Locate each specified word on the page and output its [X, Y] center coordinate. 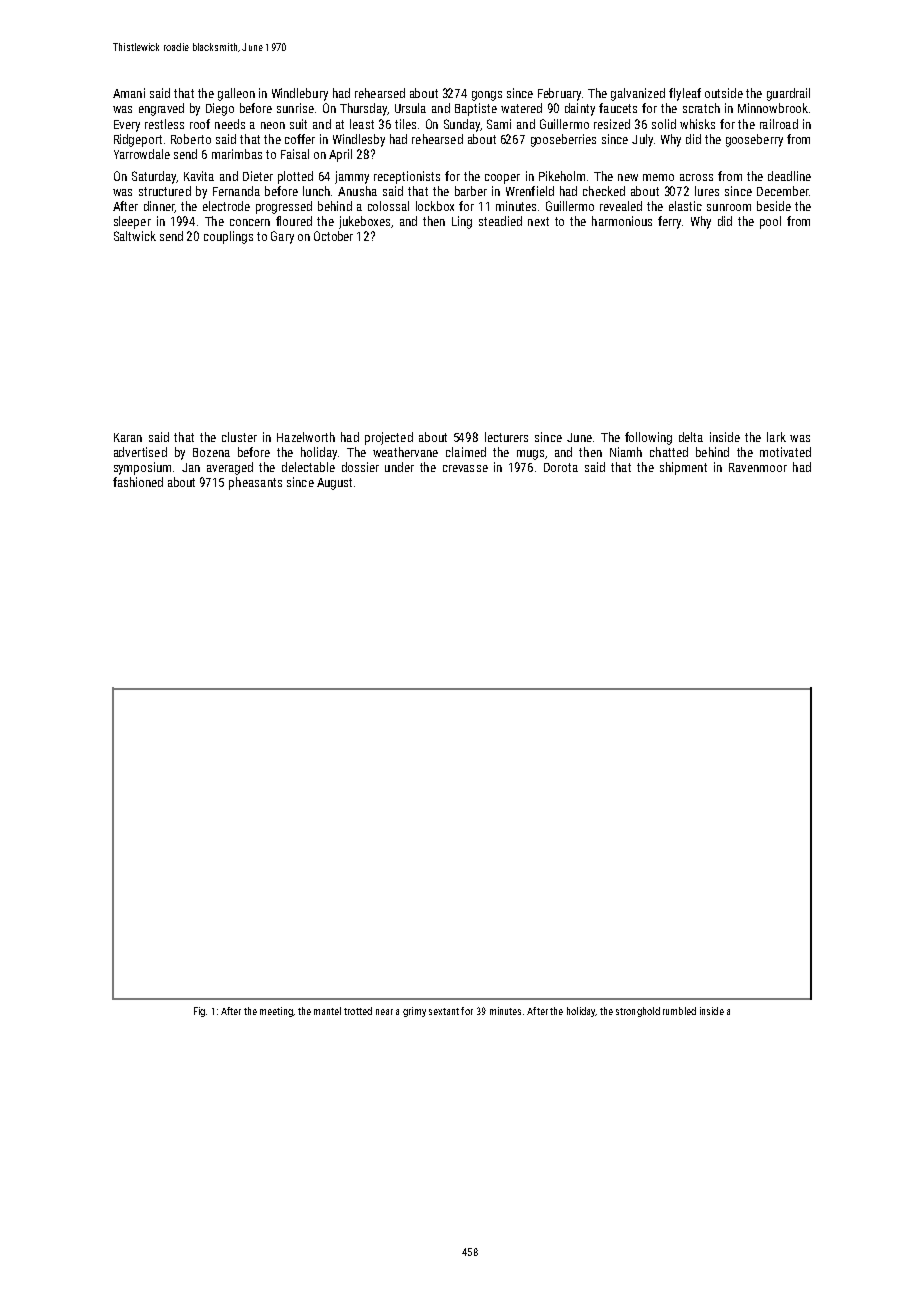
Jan [191, 467]
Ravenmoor [758, 467]
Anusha [357, 191]
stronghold [638, 1012]
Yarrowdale [142, 154]
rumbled [679, 1011]
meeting [276, 1012]
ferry [669, 222]
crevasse [465, 468]
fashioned [138, 482]
